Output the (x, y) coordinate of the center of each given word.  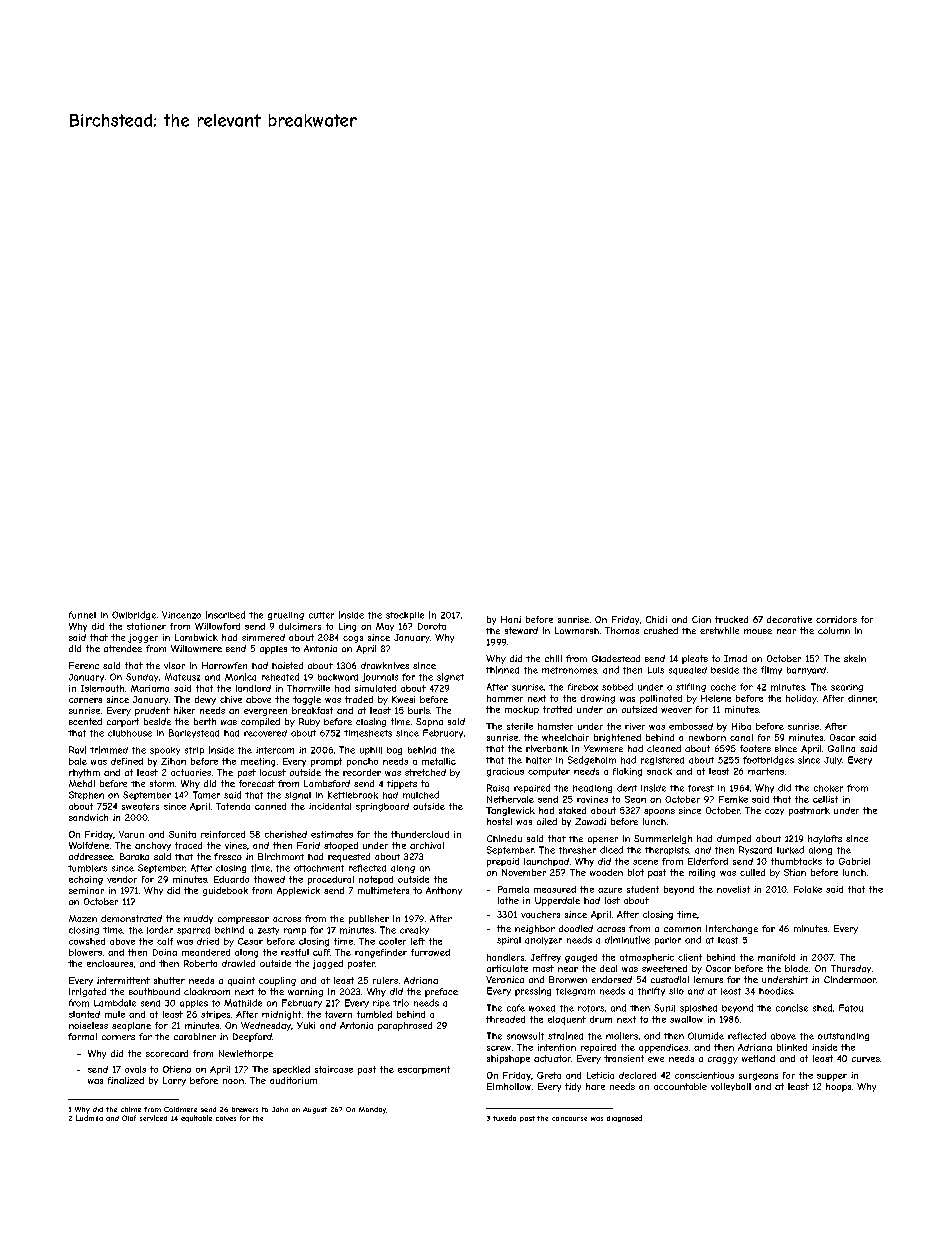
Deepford (252, 1037)
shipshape (508, 1059)
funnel (82, 615)
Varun (131, 834)
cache (723, 687)
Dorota (432, 626)
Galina (841, 748)
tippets (402, 784)
